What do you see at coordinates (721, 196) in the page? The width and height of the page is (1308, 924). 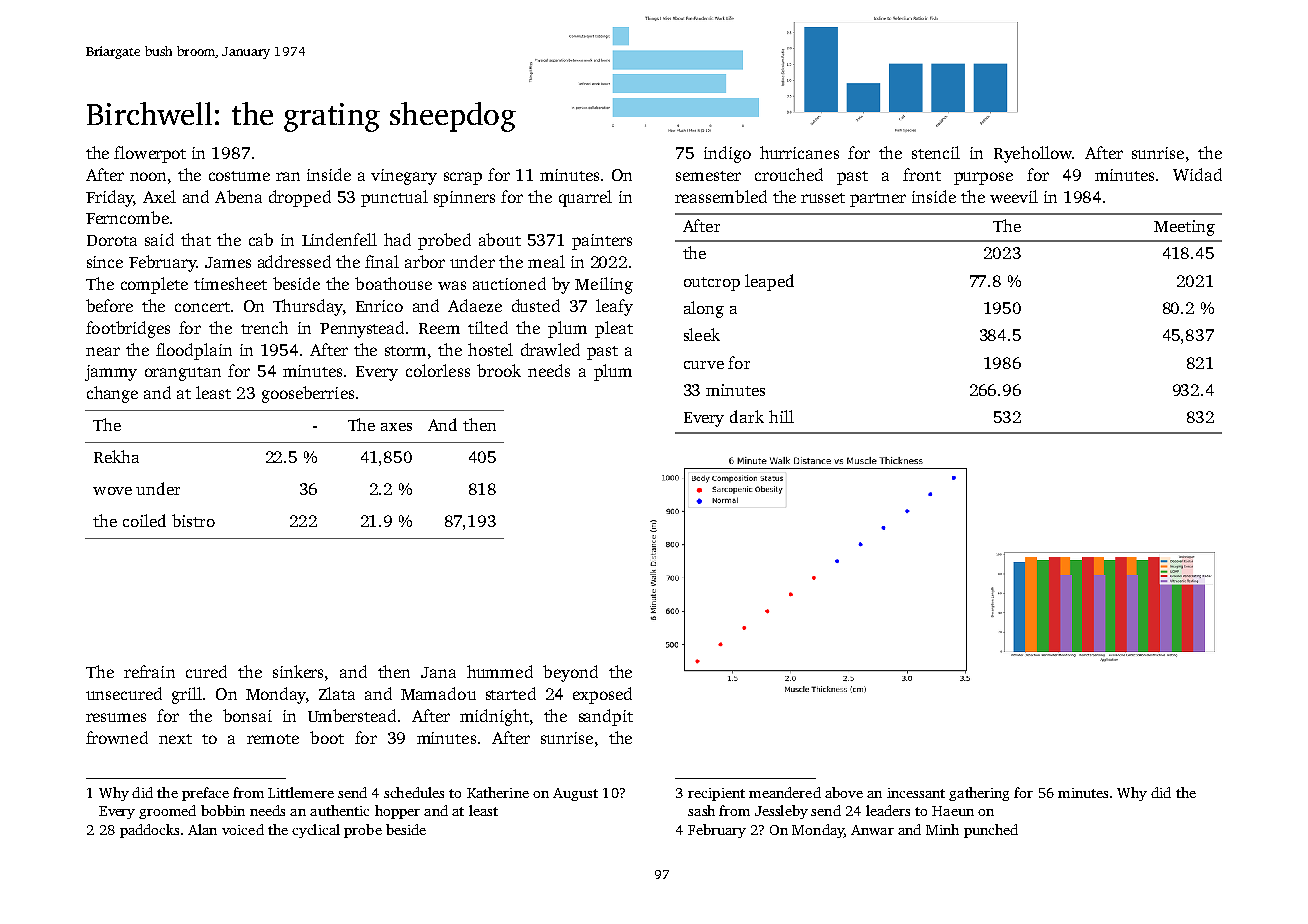 I see `reassembled` at bounding box center [721, 196].
